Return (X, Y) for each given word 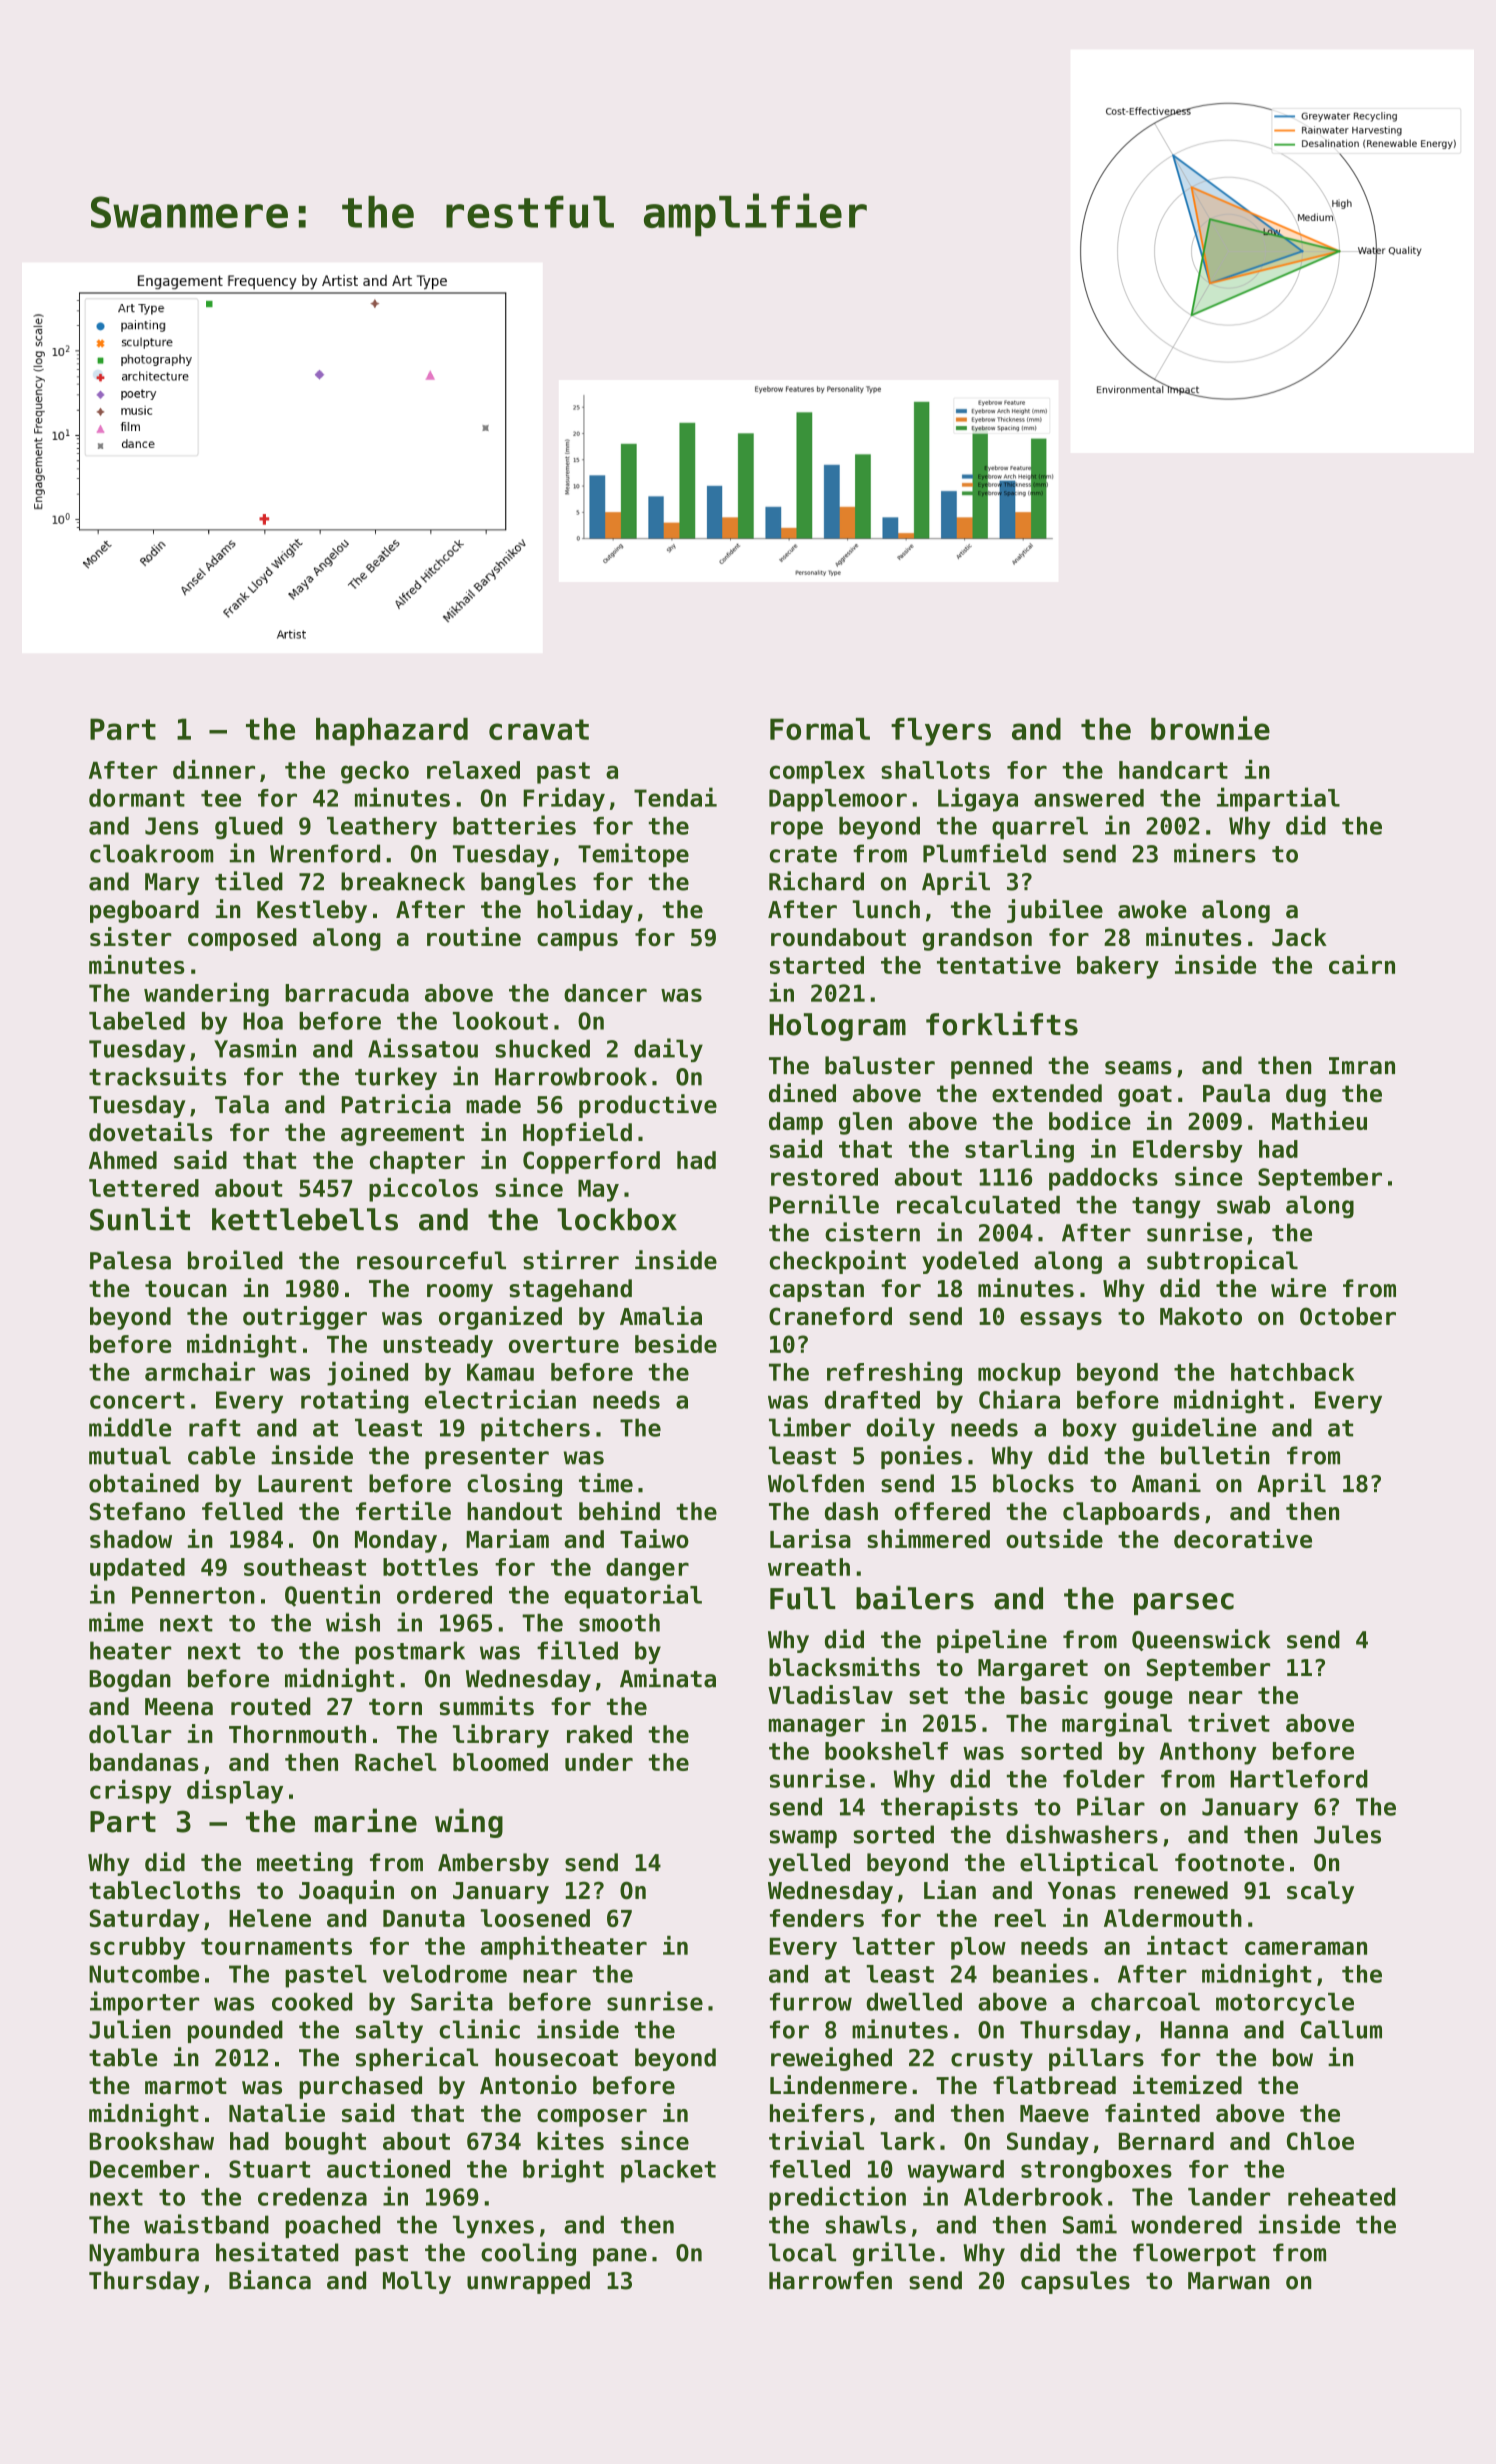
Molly (417, 2282)
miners (1215, 853)
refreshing (894, 1373)
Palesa (130, 1260)
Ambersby (493, 1864)
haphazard (392, 732)
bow (1293, 2057)
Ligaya (978, 799)
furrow (811, 2002)
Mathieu (1319, 1120)
